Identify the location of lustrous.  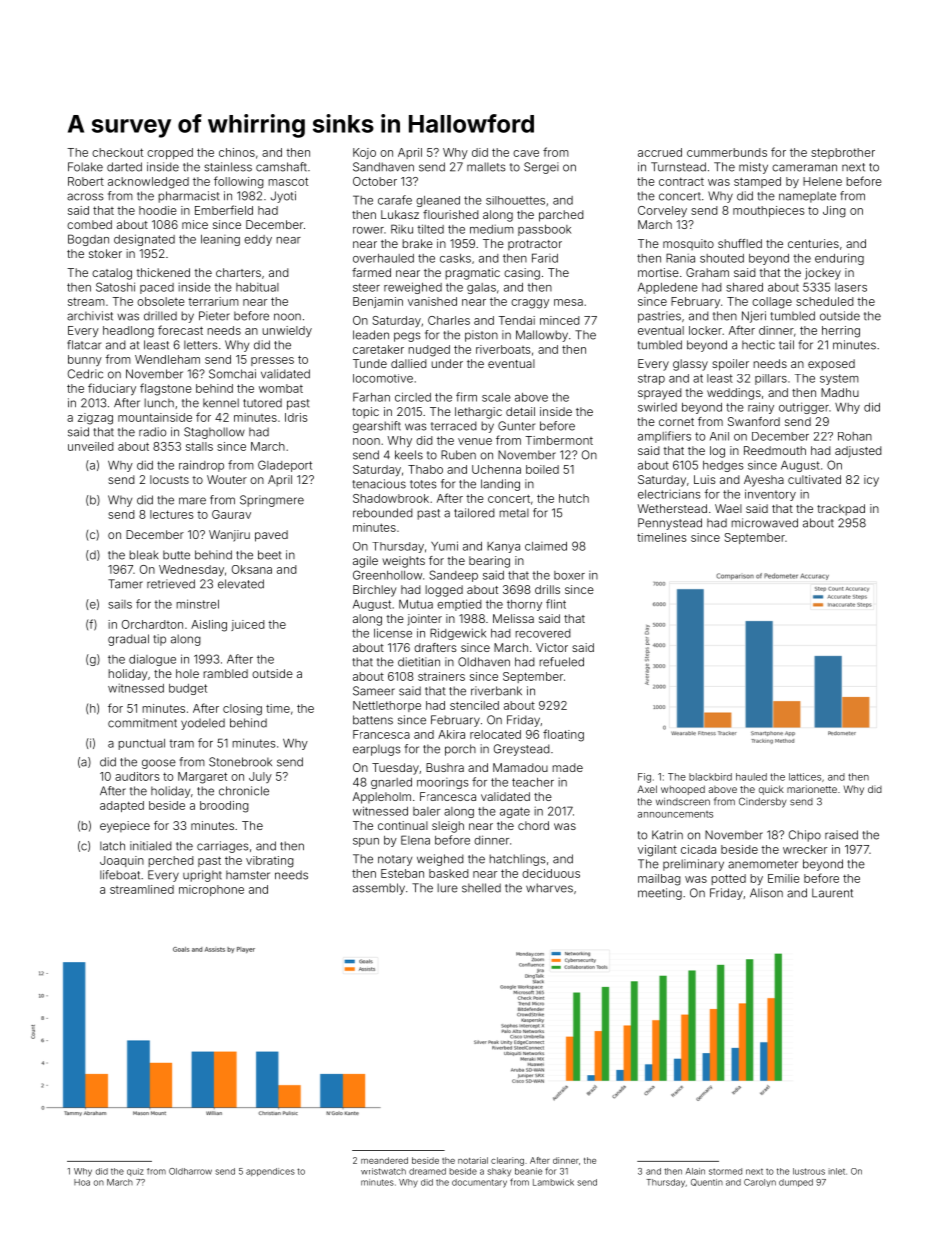
(809, 1171).
